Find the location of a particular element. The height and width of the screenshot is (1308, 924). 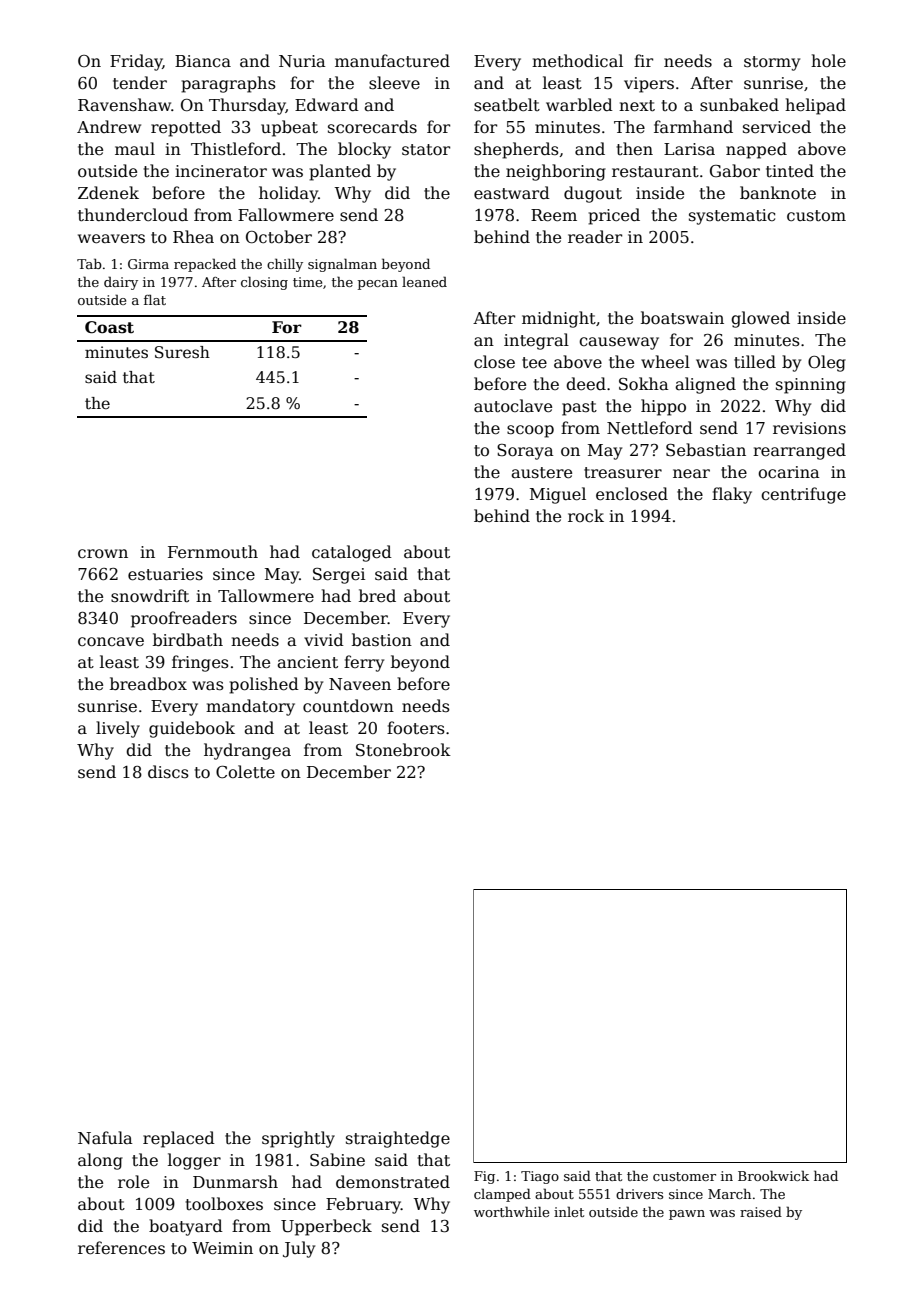

systematic is located at coordinates (732, 217).
